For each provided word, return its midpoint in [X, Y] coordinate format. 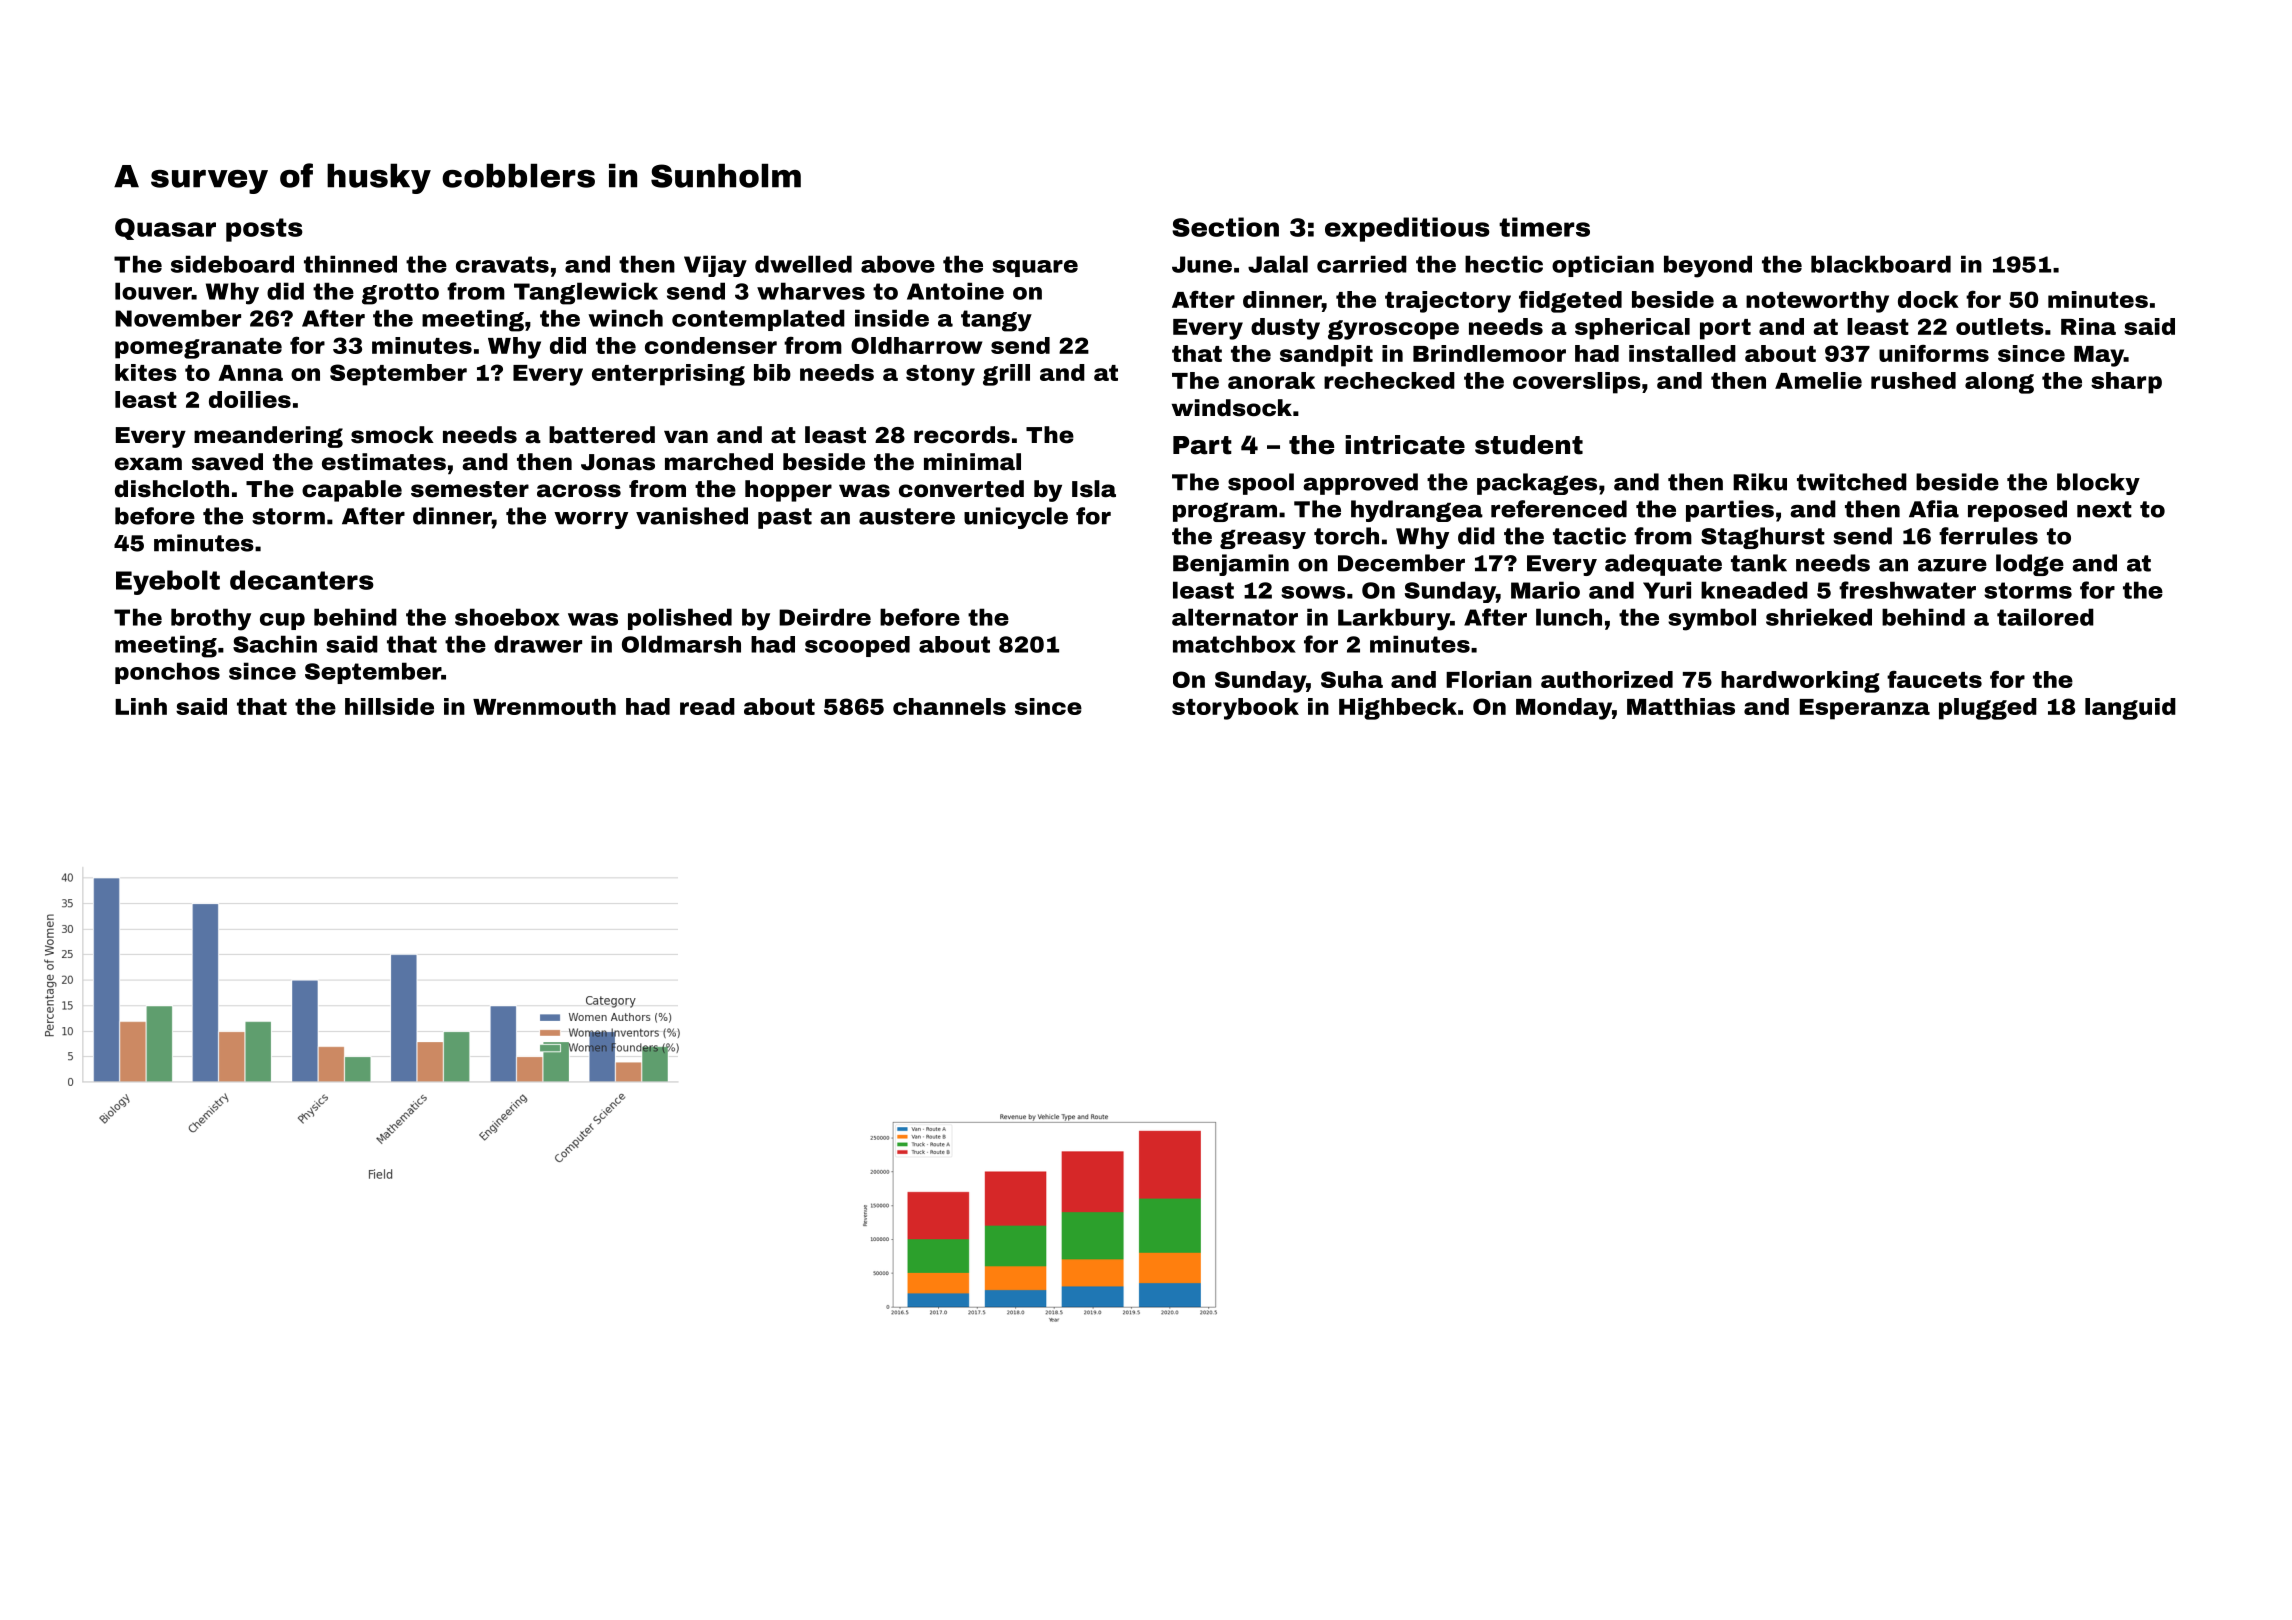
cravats [502, 264]
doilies [250, 399]
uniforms [1934, 353]
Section [1225, 227]
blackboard [1881, 264]
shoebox [507, 617]
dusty [1285, 329]
